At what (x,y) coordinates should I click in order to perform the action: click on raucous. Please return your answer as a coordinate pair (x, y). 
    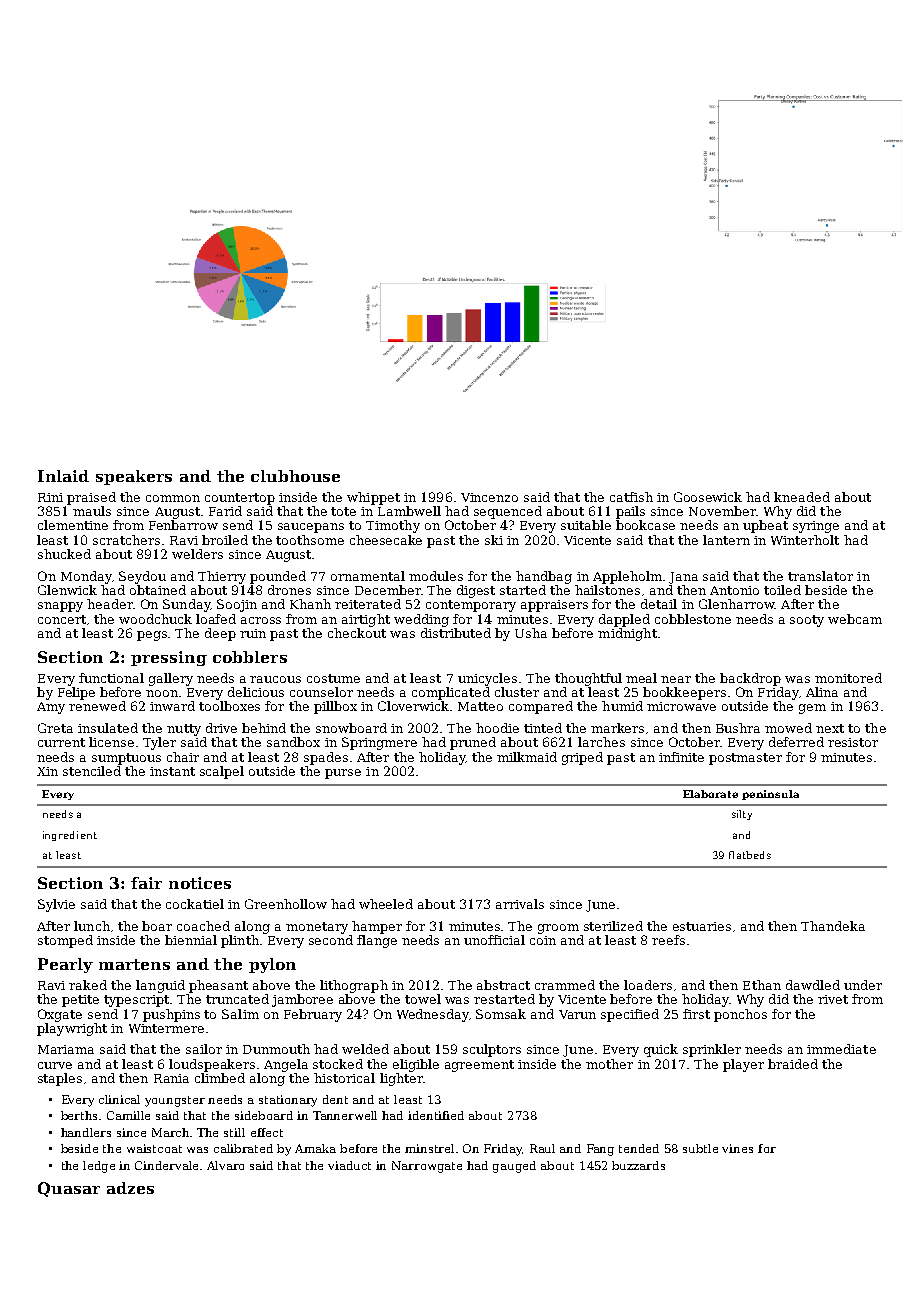
    Looking at the image, I should click on (275, 679).
